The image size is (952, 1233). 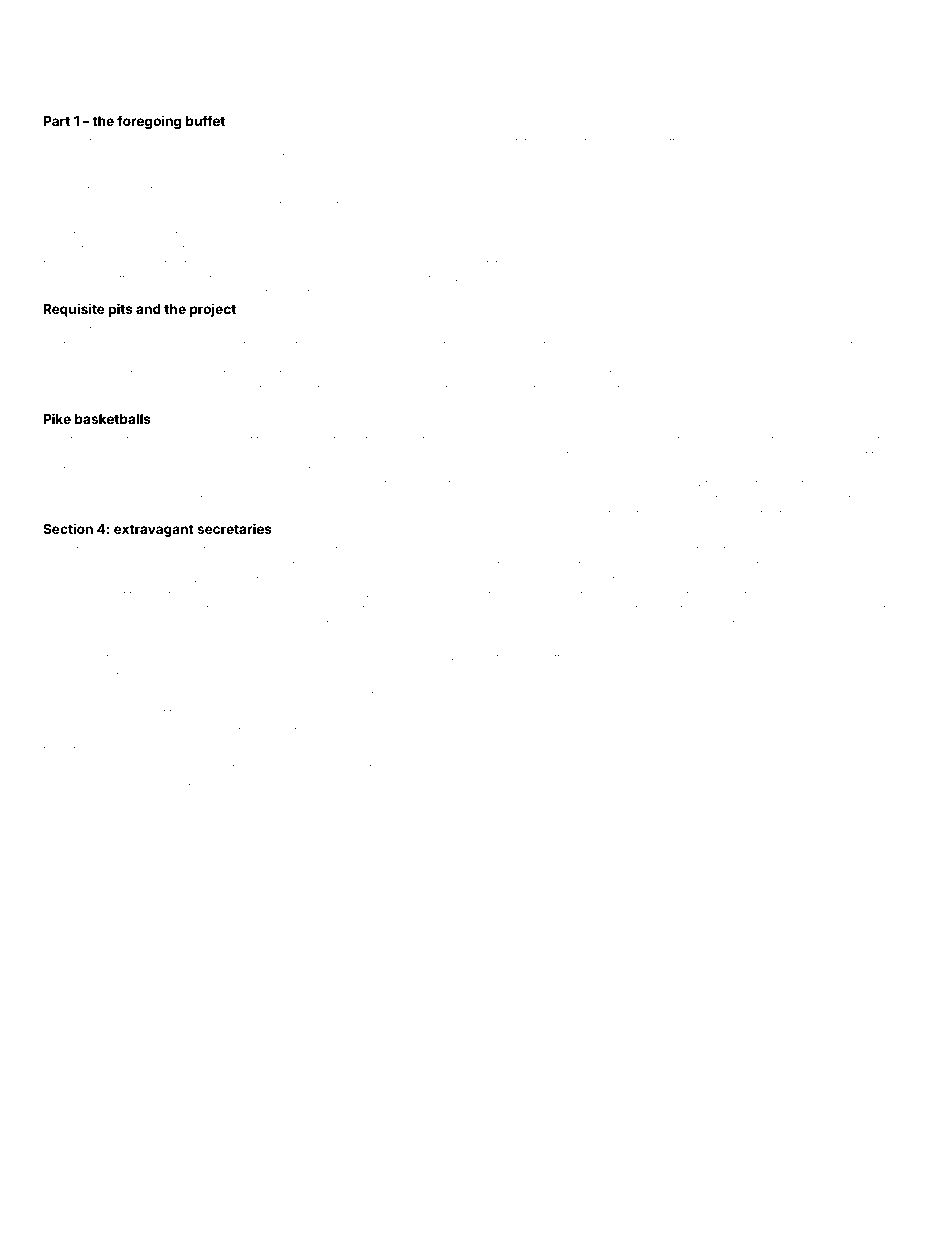 What do you see at coordinates (230, 787) in the page?
I see `compact` at bounding box center [230, 787].
